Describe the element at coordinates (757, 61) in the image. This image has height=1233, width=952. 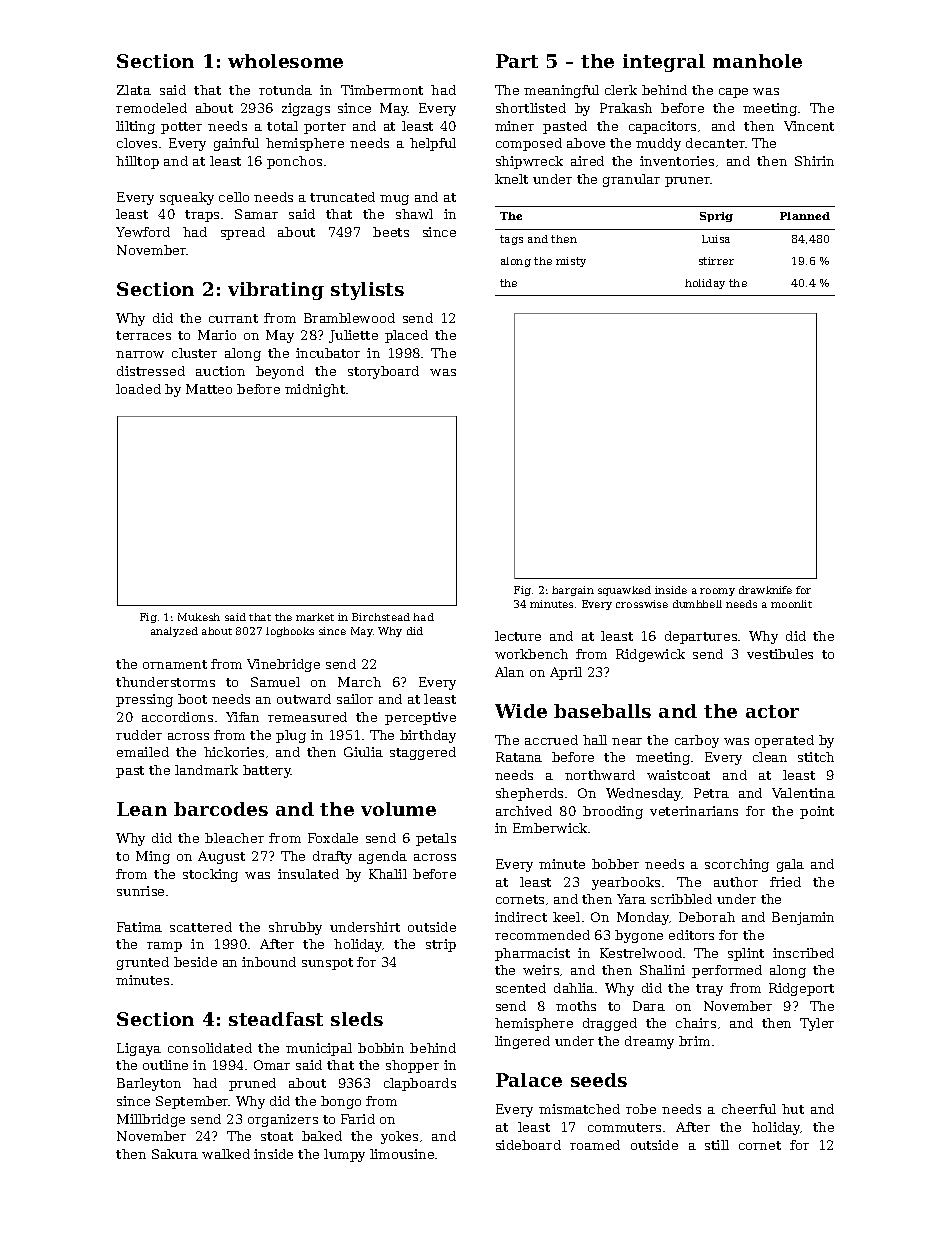
I see `manhole` at that location.
